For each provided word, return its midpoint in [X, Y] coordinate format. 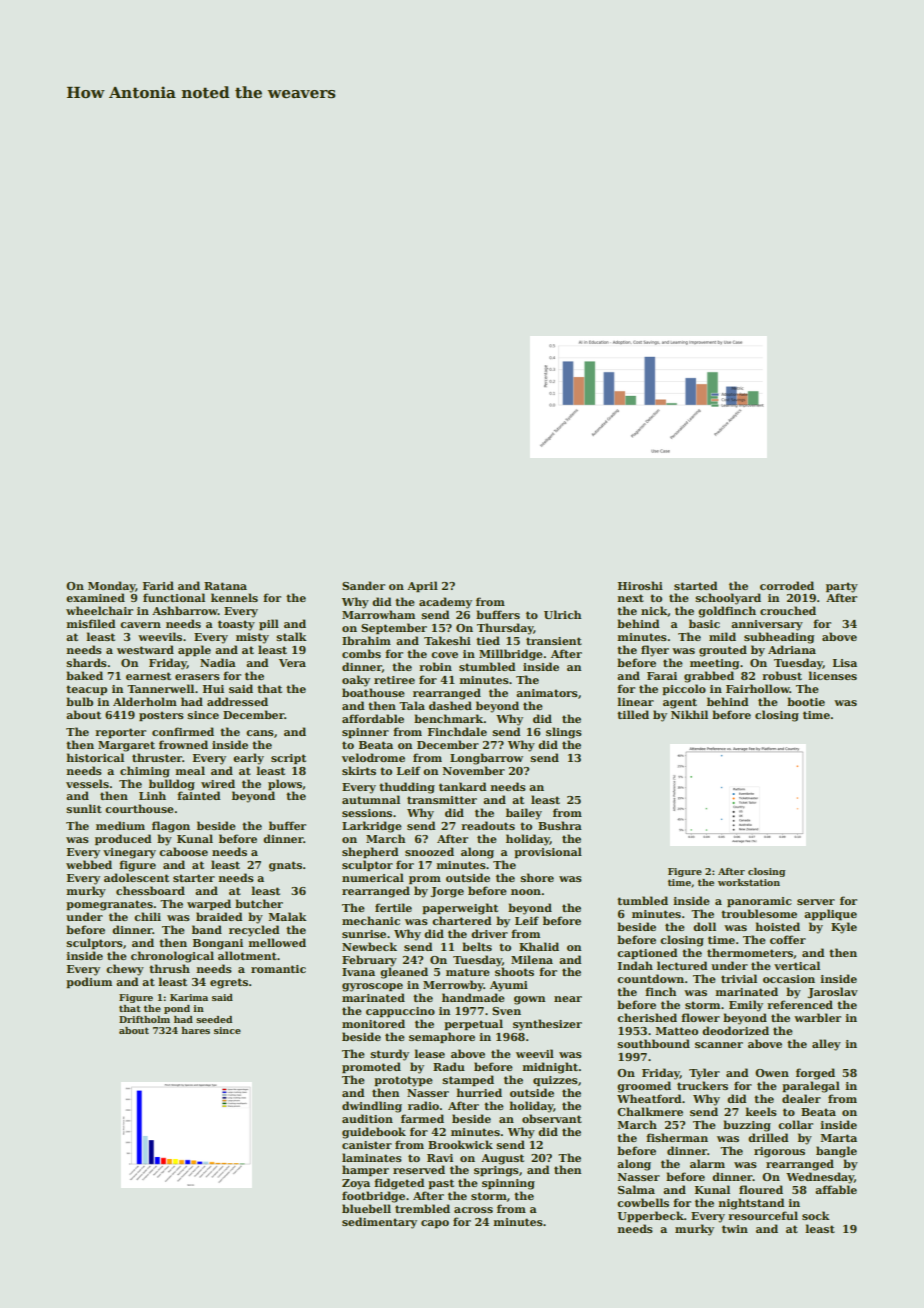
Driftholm [144, 1019]
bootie [806, 701]
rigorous [779, 1152]
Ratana [225, 586]
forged [815, 1074]
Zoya [356, 1184]
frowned [183, 744]
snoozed [429, 851]
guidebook [374, 1133]
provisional [548, 852]
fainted [198, 795]
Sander [363, 585]
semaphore [442, 1037]
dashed [450, 705]
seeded [214, 1019]
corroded [787, 585]
